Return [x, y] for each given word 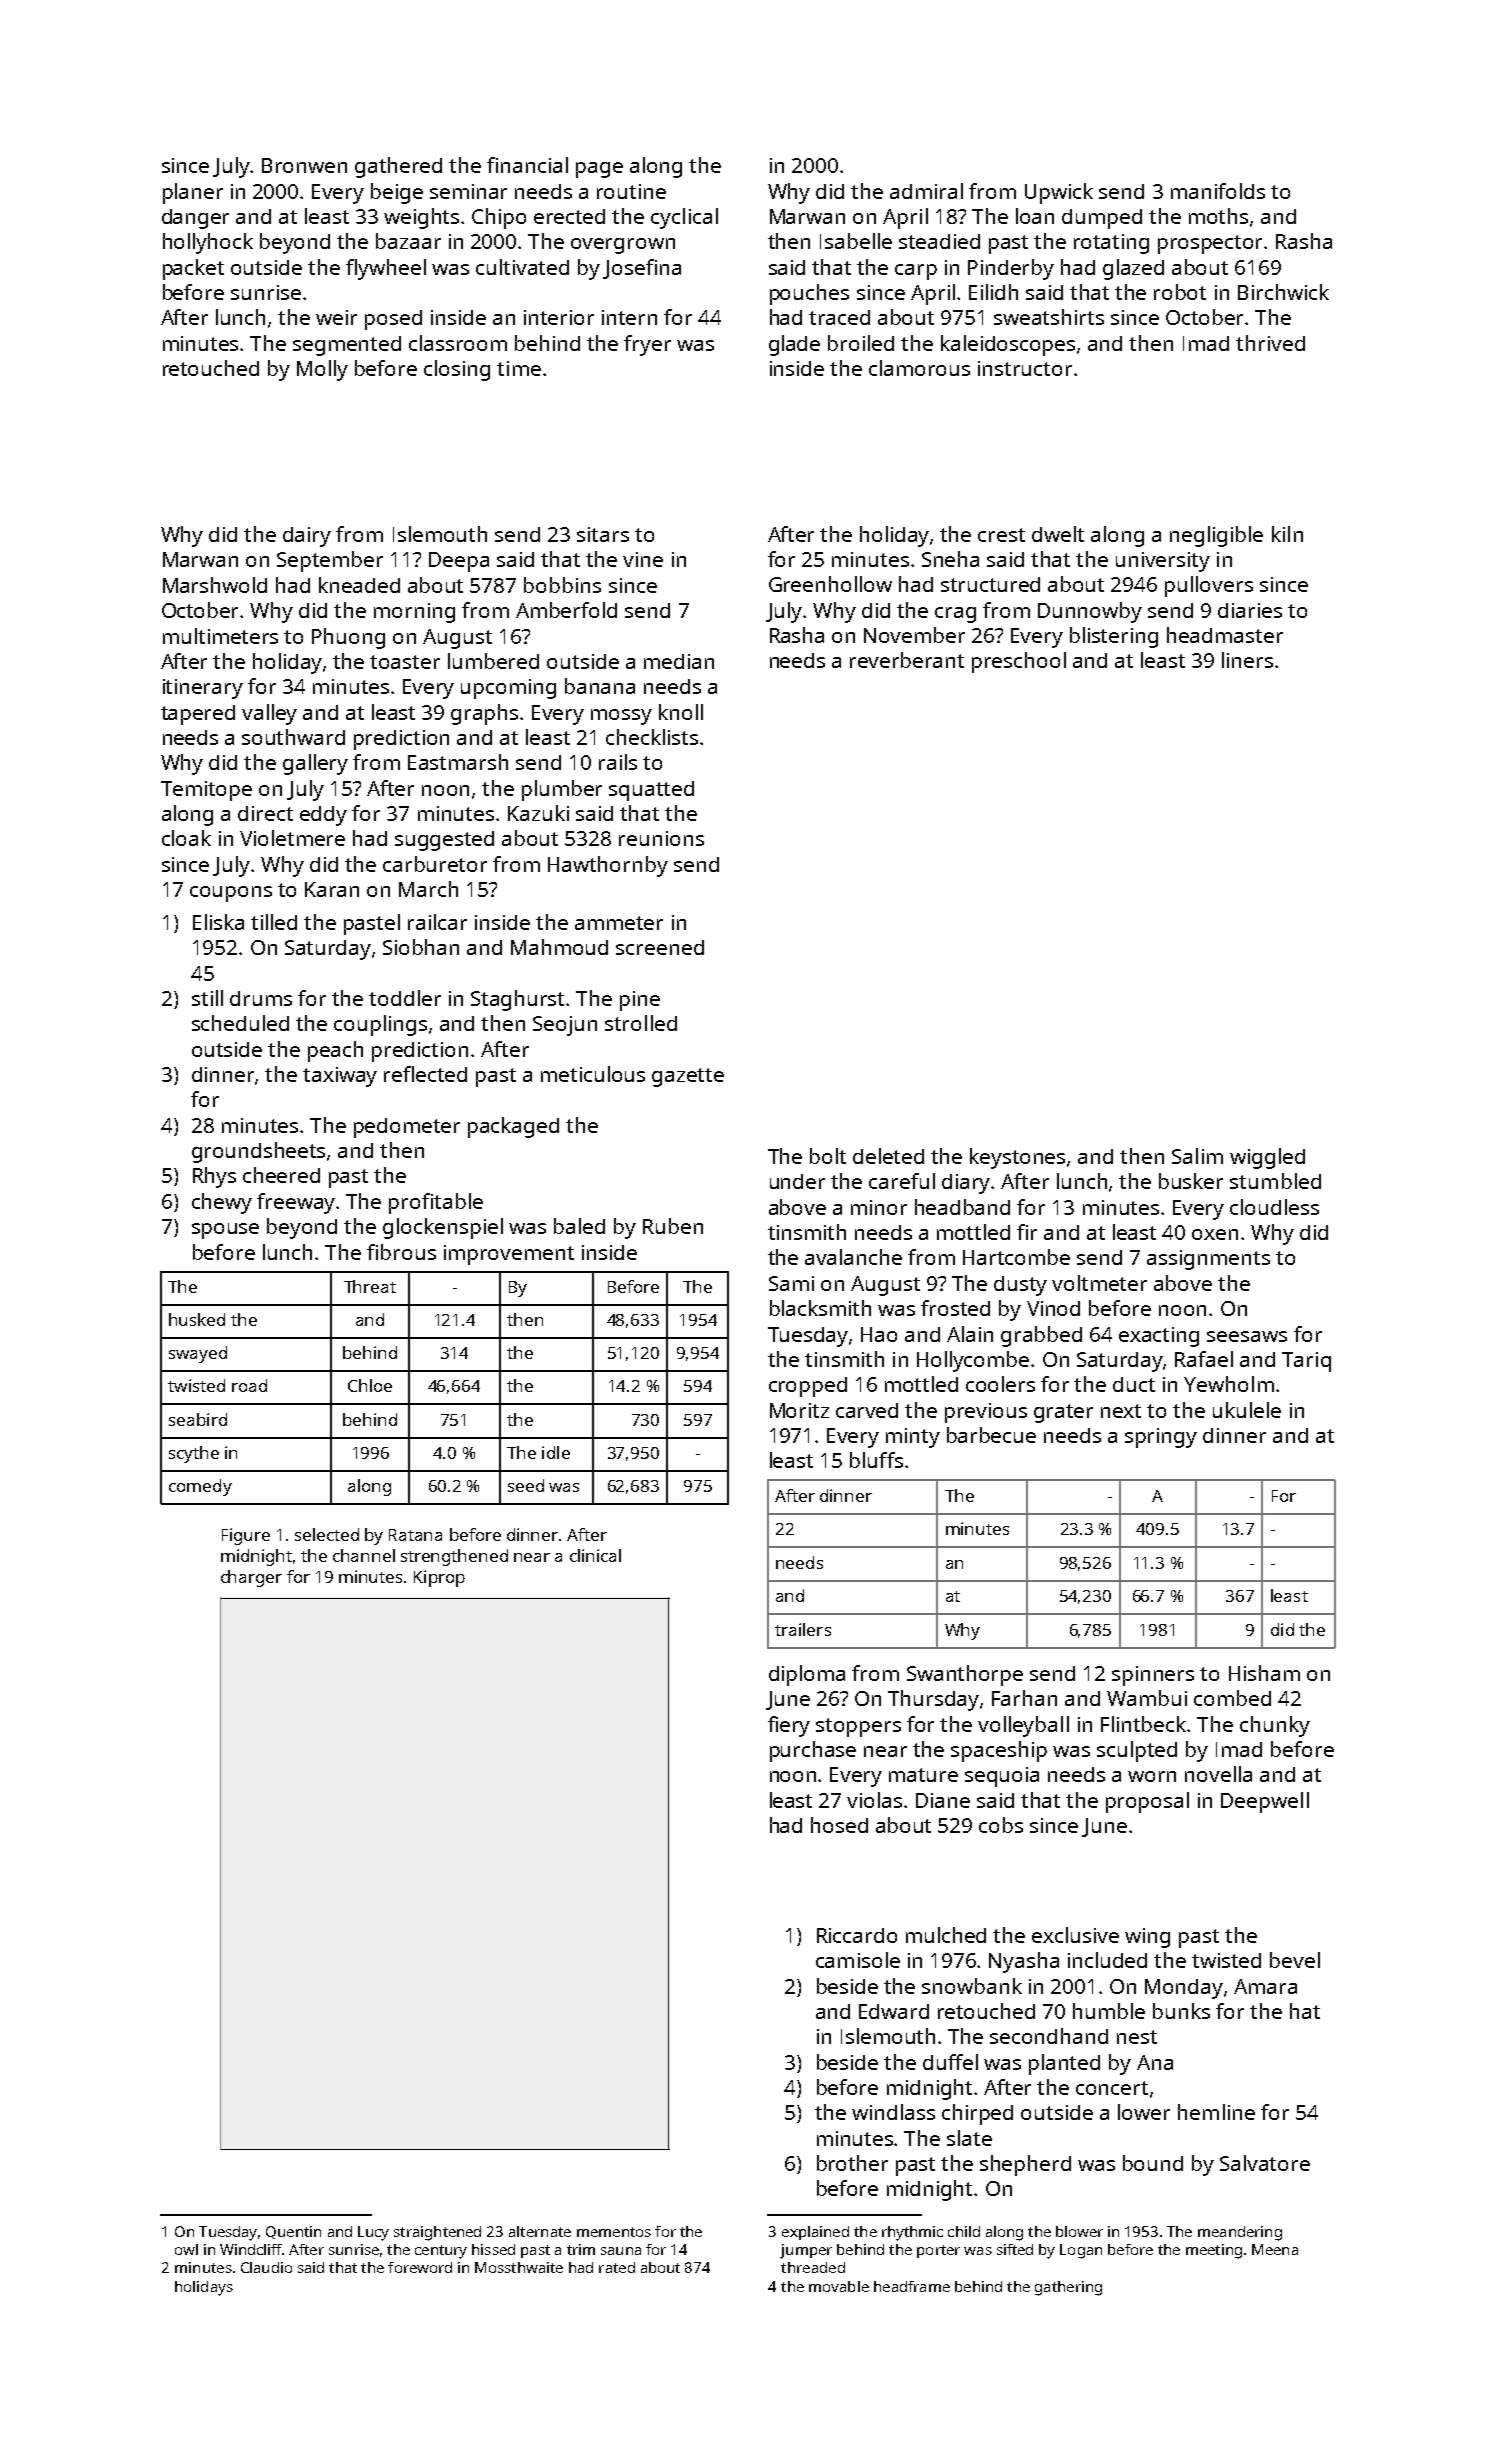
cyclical [684, 218]
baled [579, 1226]
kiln [1287, 534]
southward [293, 737]
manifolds [1218, 191]
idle [556, 1452]
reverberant [907, 660]
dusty [1020, 1286]
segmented [347, 346]
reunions [661, 838]
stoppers [858, 1727]
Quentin [293, 2232]
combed [1232, 1698]
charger [251, 1578]
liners [1247, 660]
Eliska [218, 922]
